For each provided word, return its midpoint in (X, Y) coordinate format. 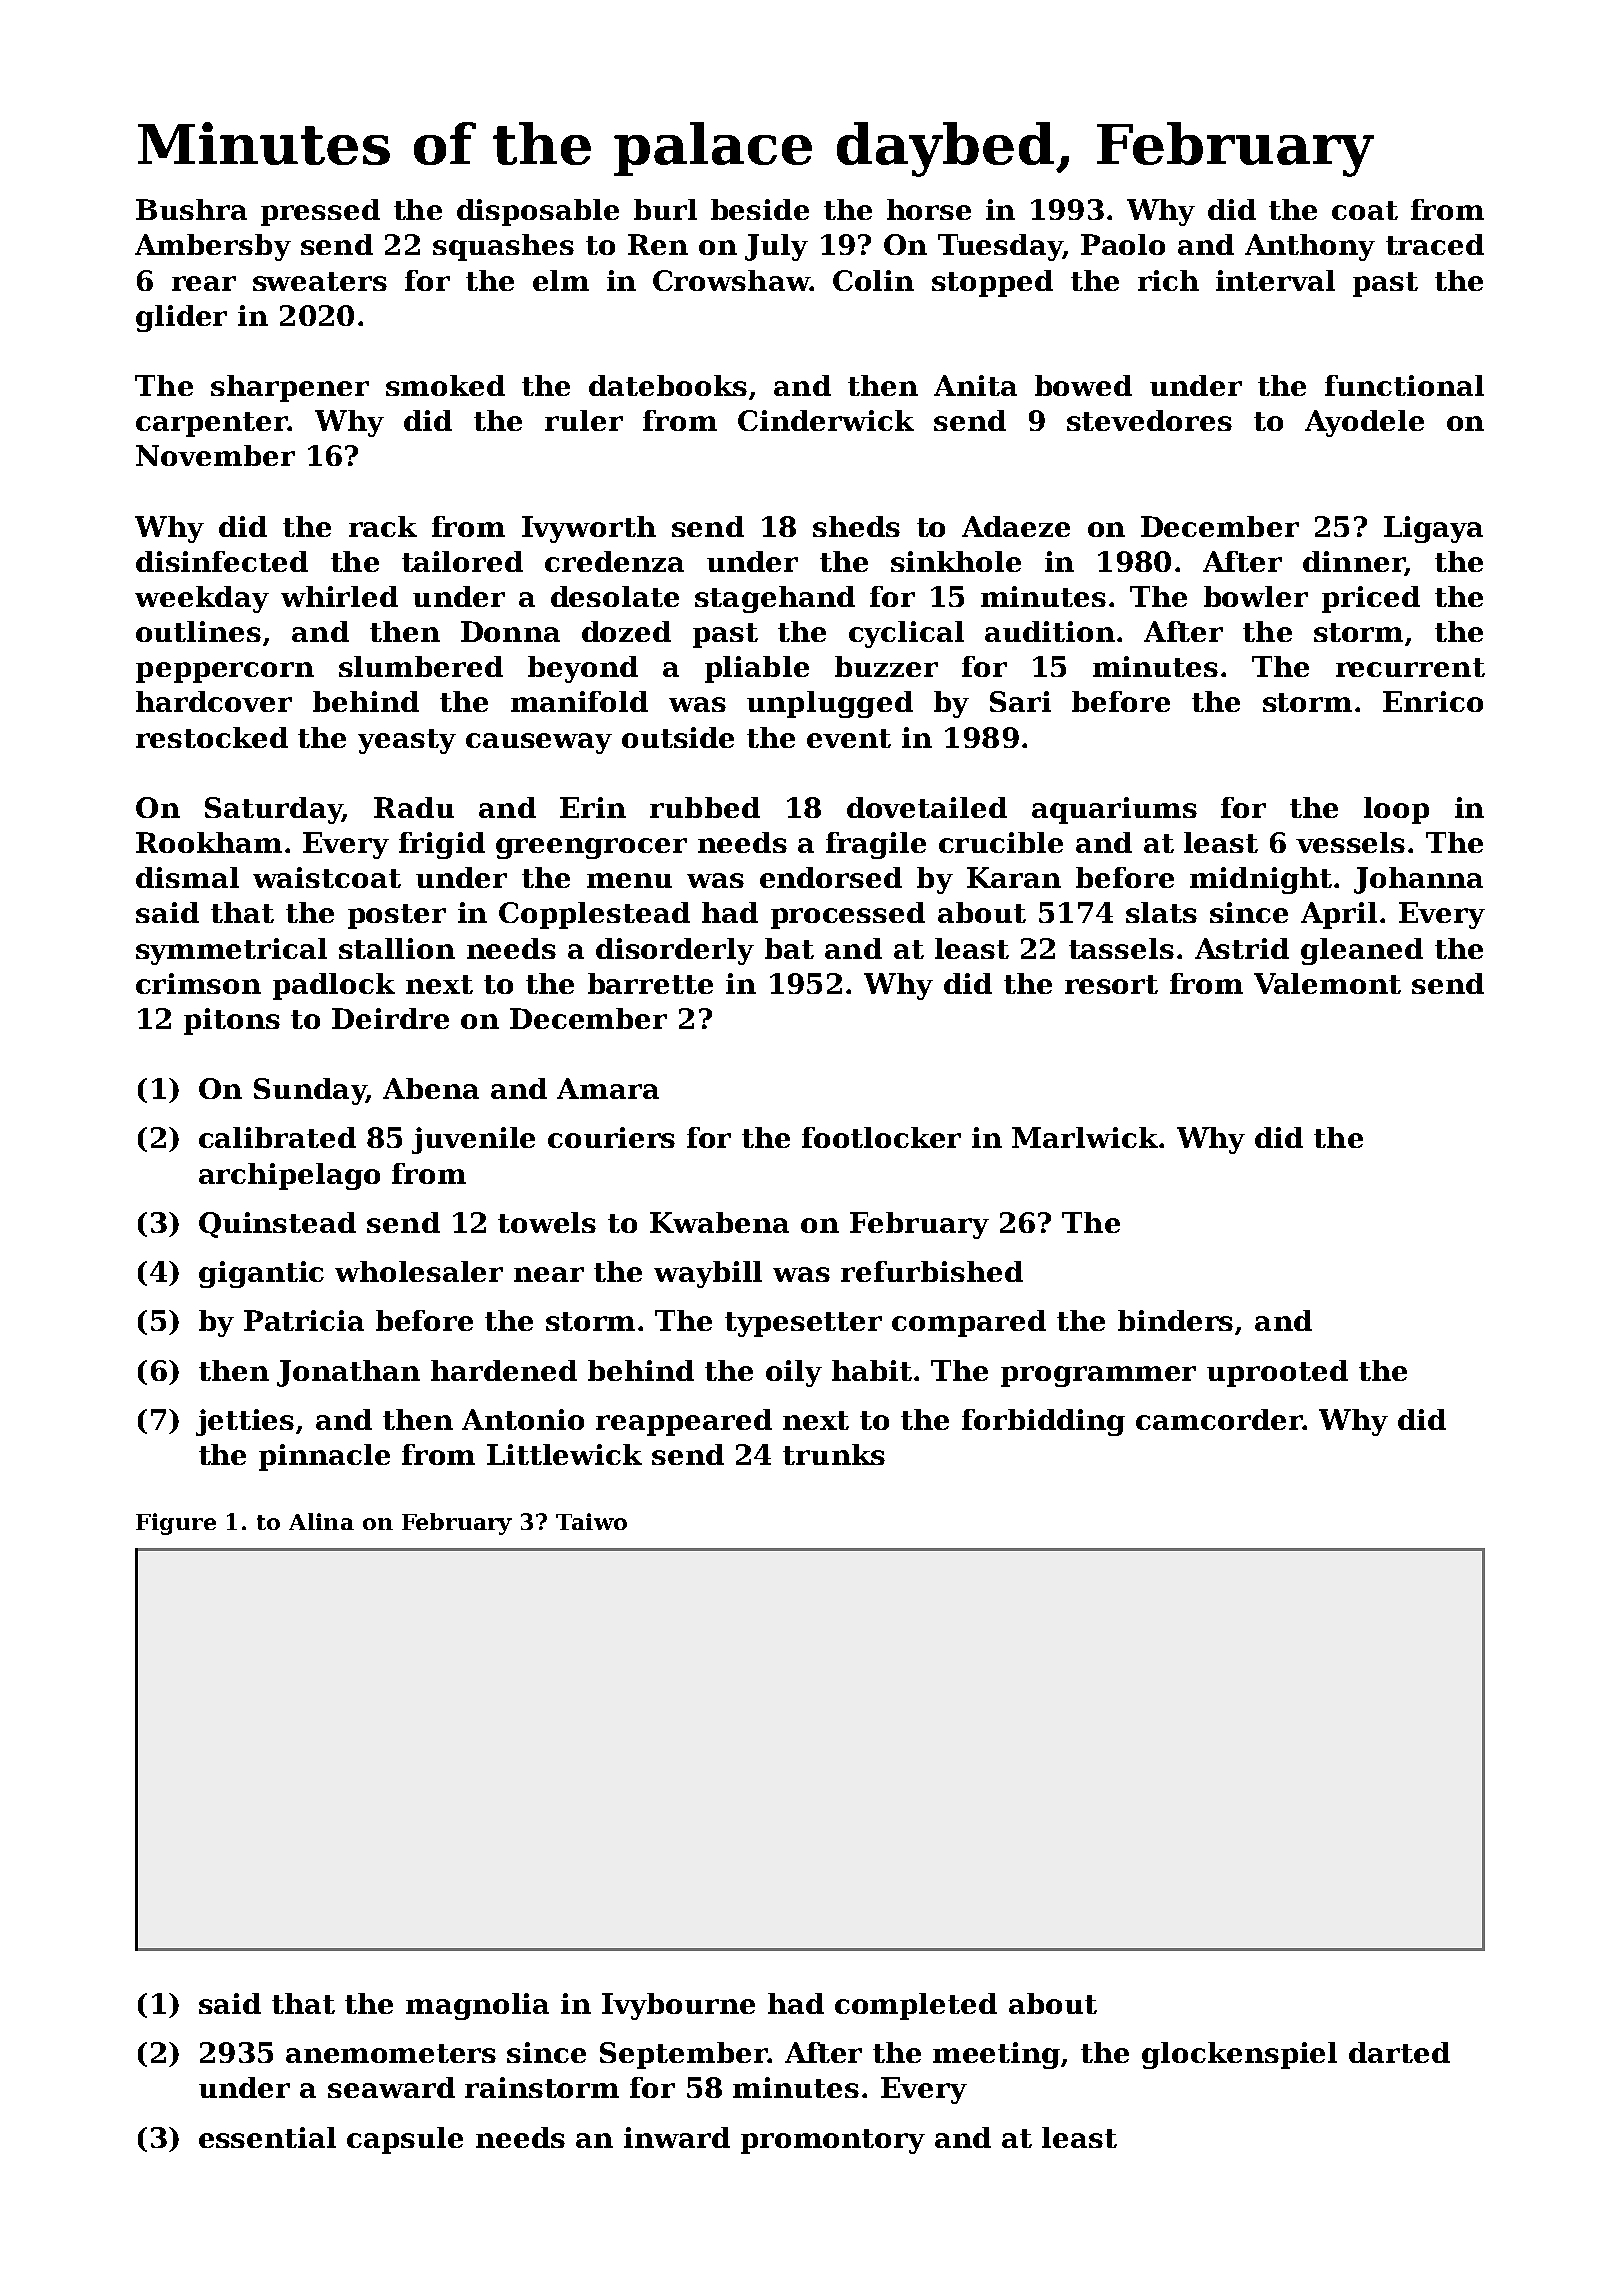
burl (665, 209)
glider (181, 318)
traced (1435, 244)
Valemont (1327, 983)
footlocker (881, 1137)
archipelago (289, 1176)
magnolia (477, 2006)
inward (677, 2137)
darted (1399, 2052)
